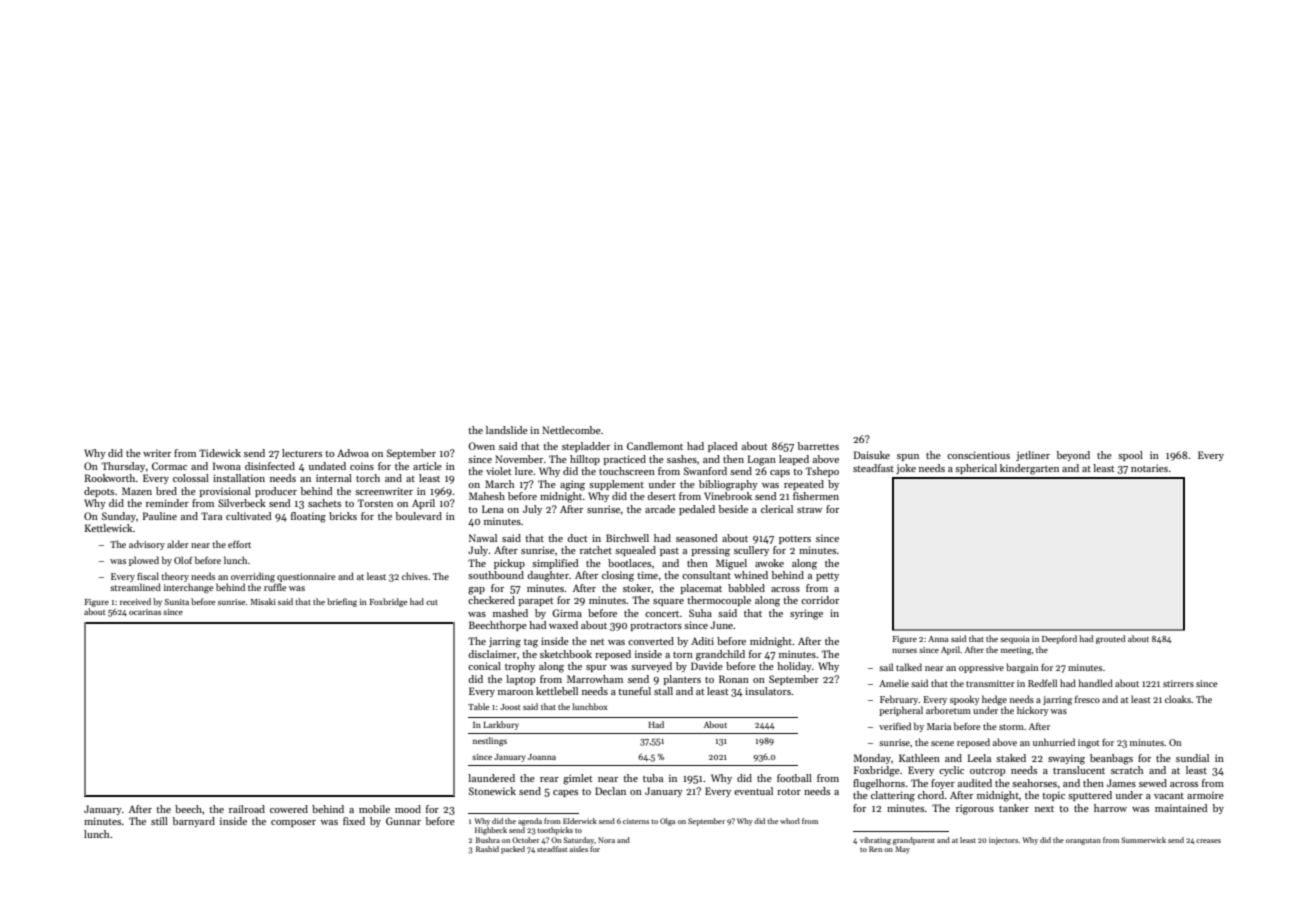 This screenshot has width=1308, height=924. What do you see at coordinates (931, 795) in the screenshot?
I see `chord` at bounding box center [931, 795].
